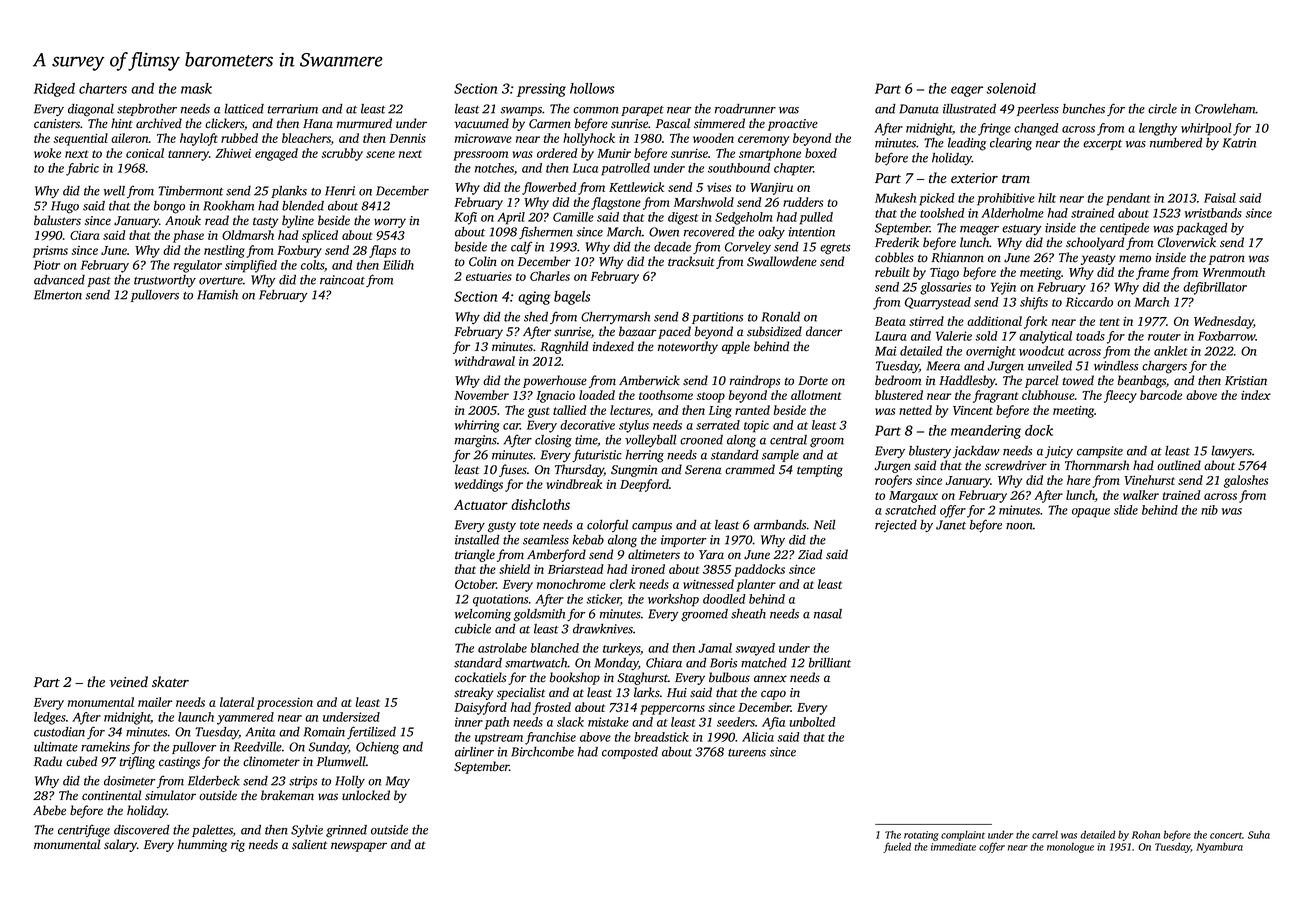 Image resolution: width=1308 pixels, height=924 pixels. What do you see at coordinates (1019, 526) in the document?
I see `noon` at bounding box center [1019, 526].
